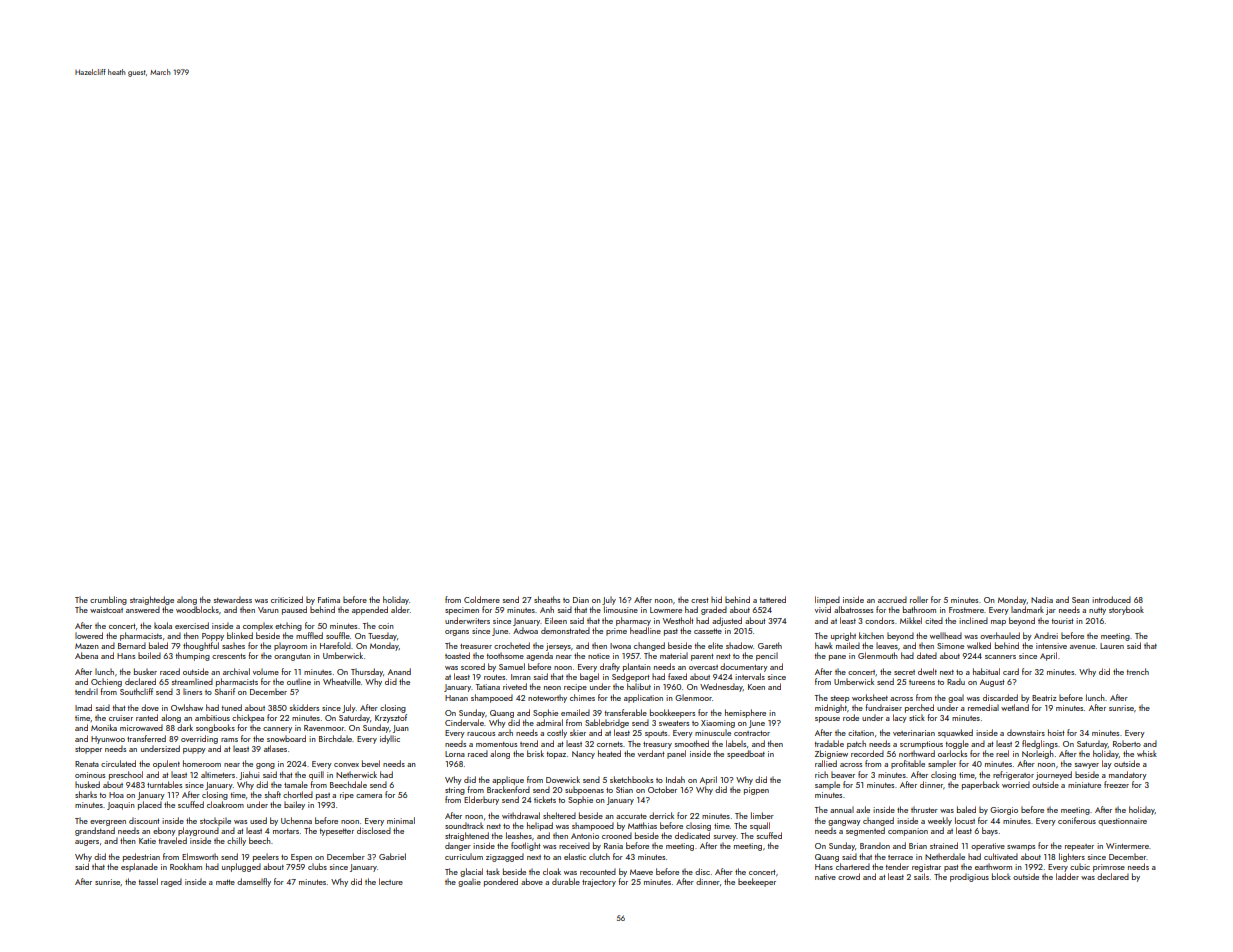 This screenshot has width=1233, height=952. Describe the element at coordinates (535, 753) in the screenshot. I see `brisk` at that location.
